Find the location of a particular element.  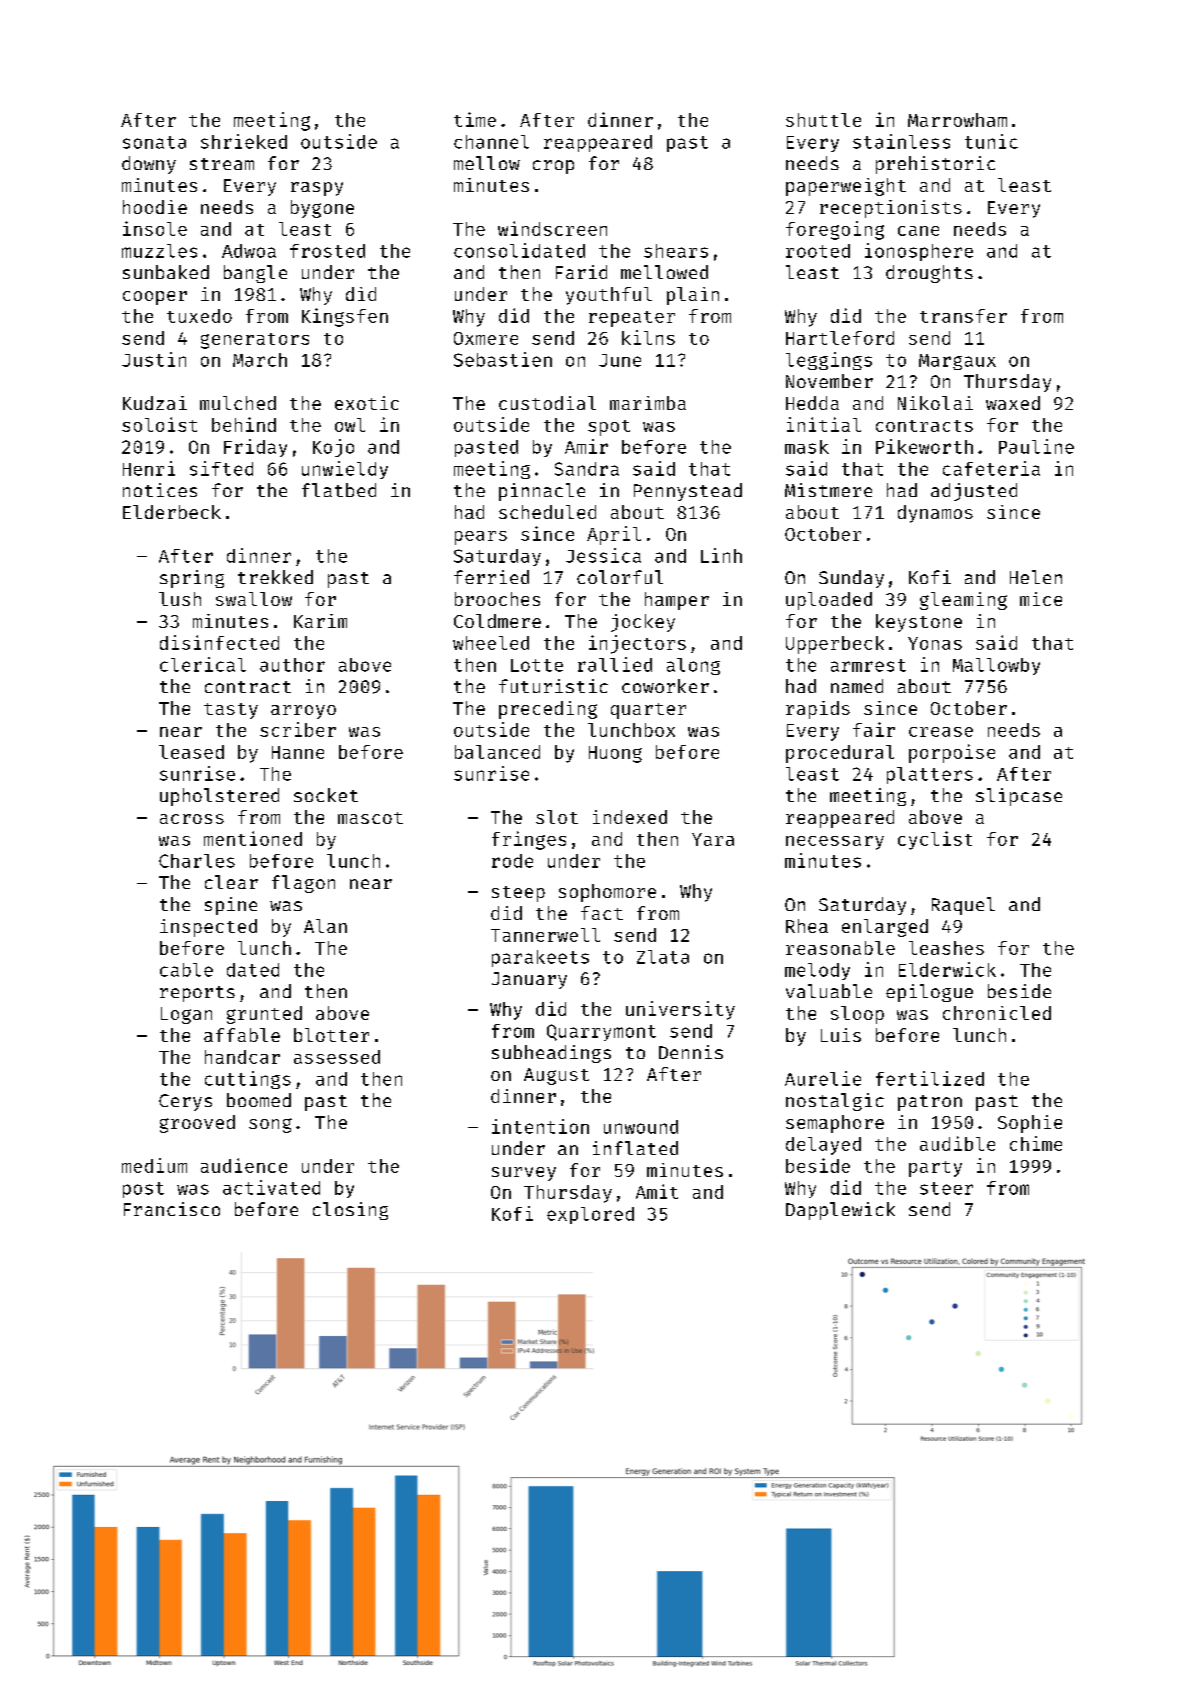

shuttle is located at coordinates (823, 120).
